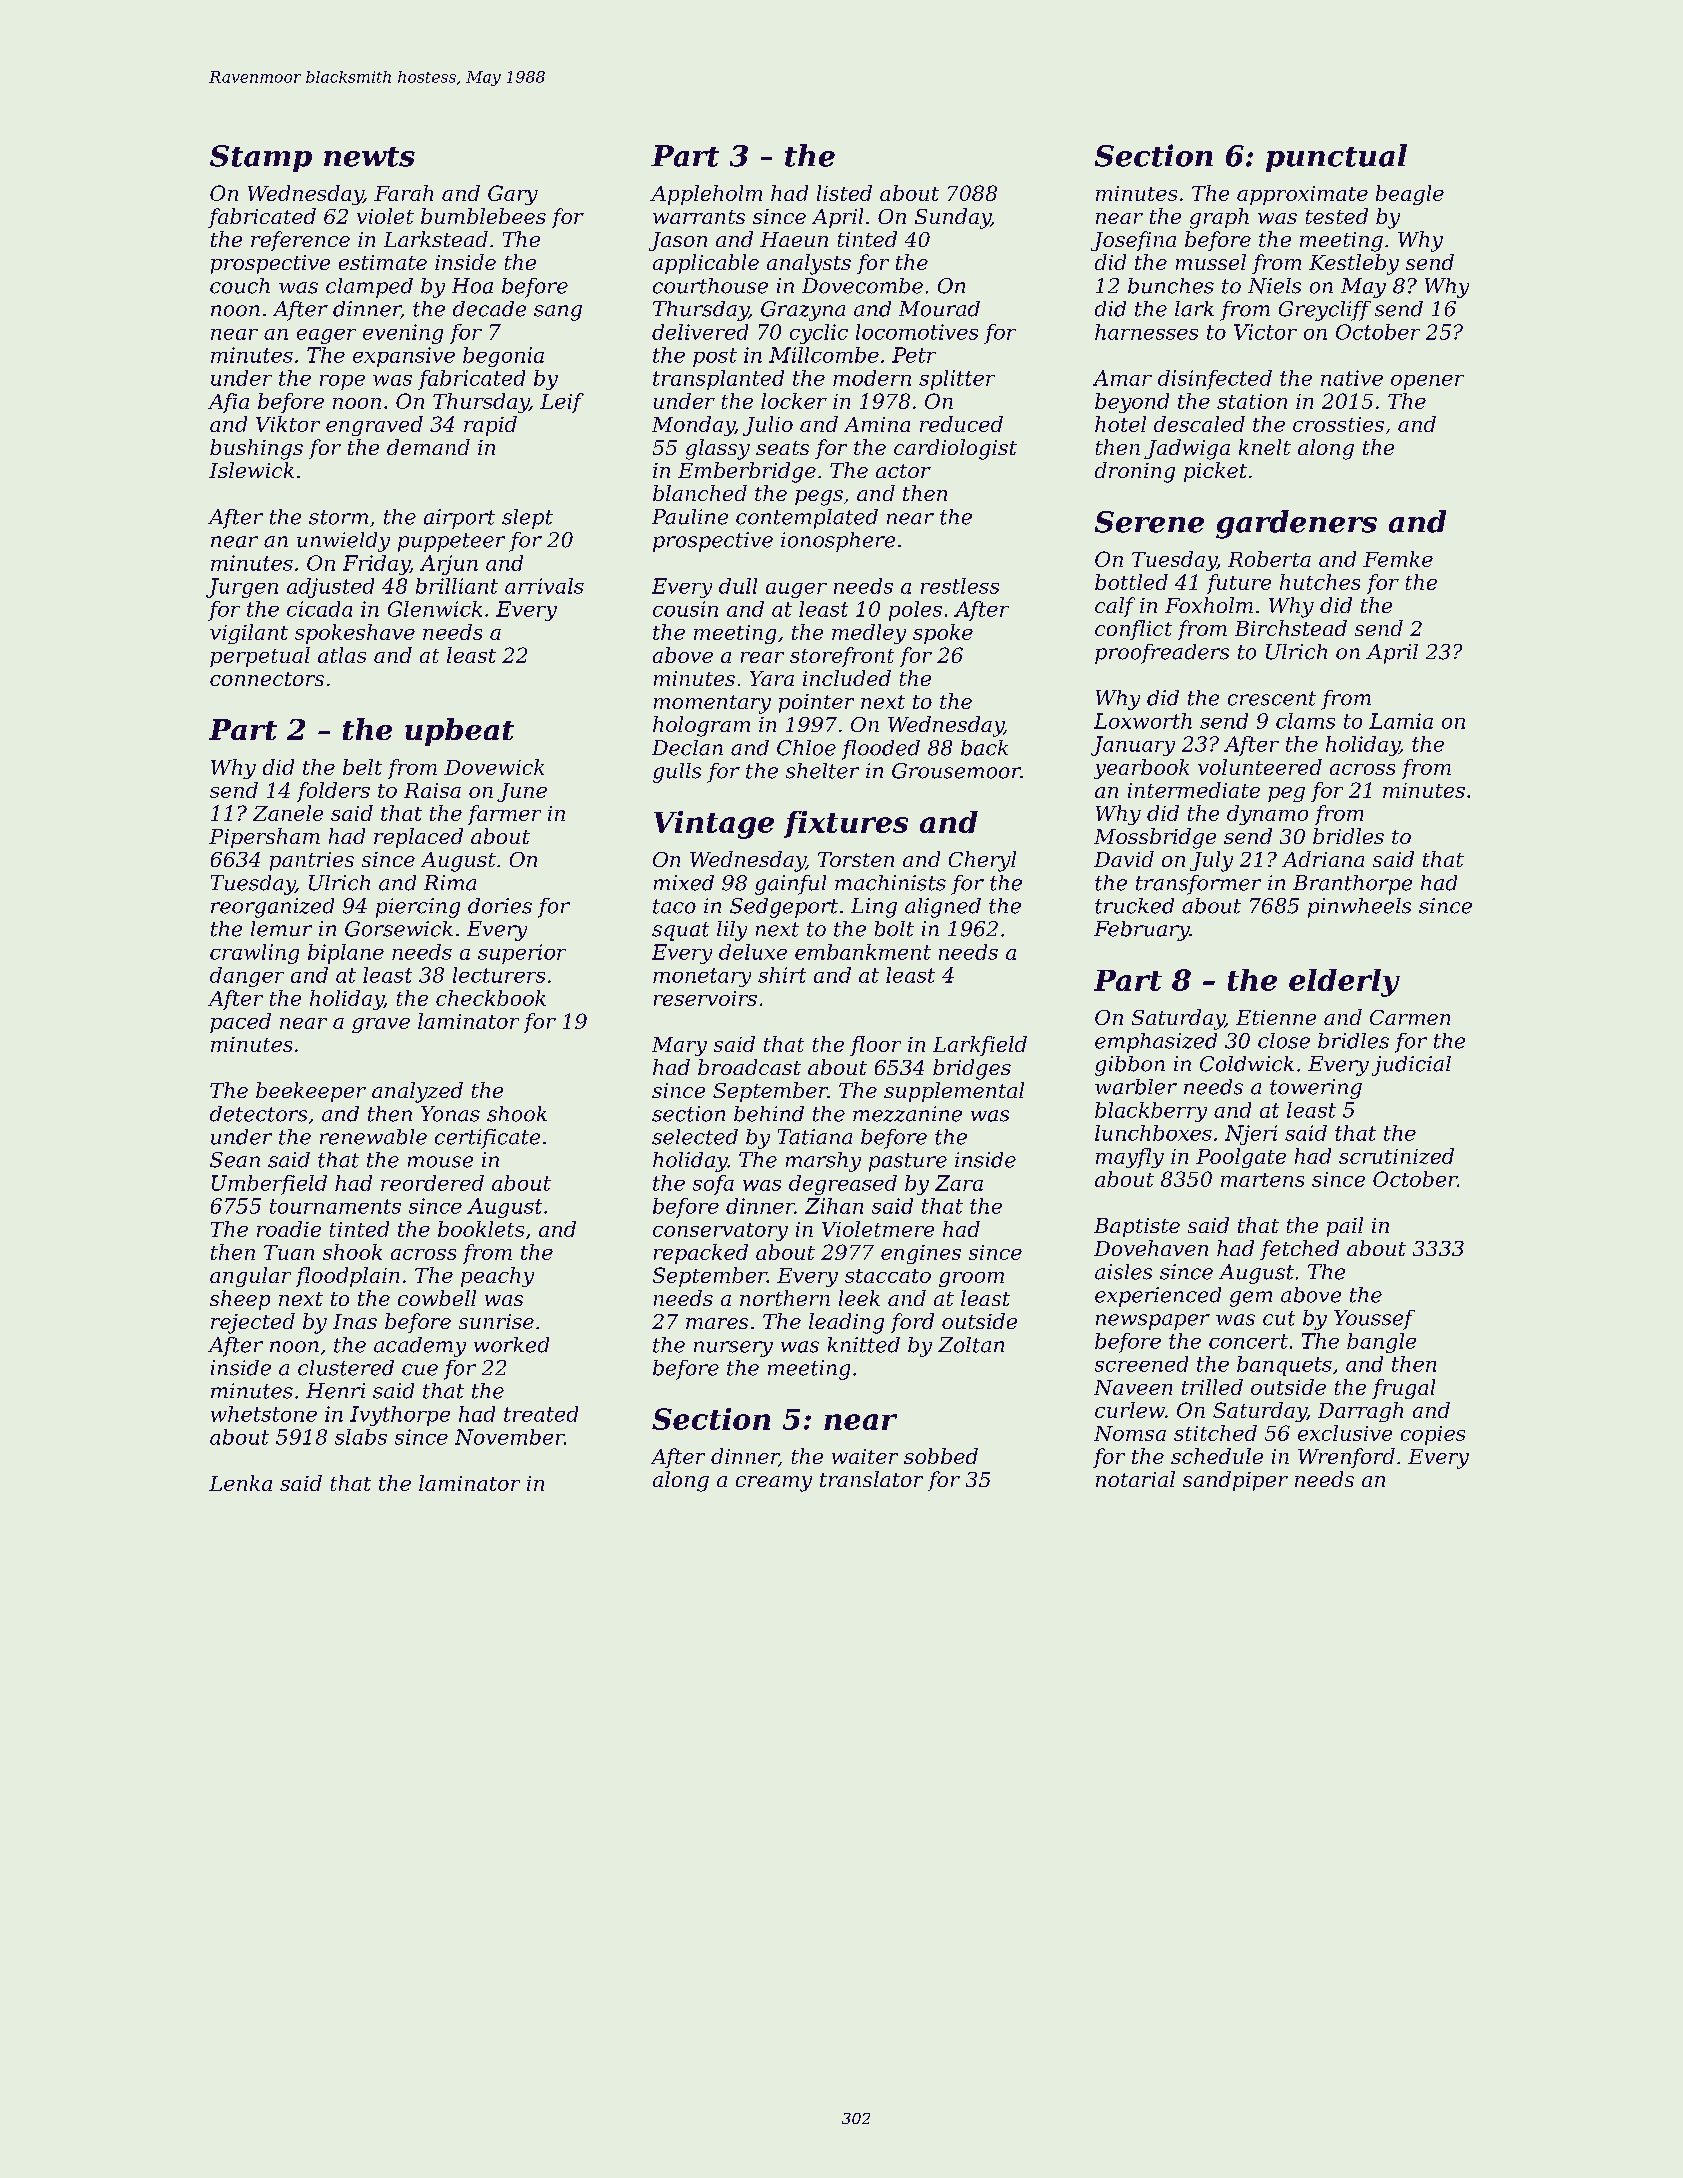  What do you see at coordinates (437, 1298) in the screenshot?
I see `cowbell` at bounding box center [437, 1298].
